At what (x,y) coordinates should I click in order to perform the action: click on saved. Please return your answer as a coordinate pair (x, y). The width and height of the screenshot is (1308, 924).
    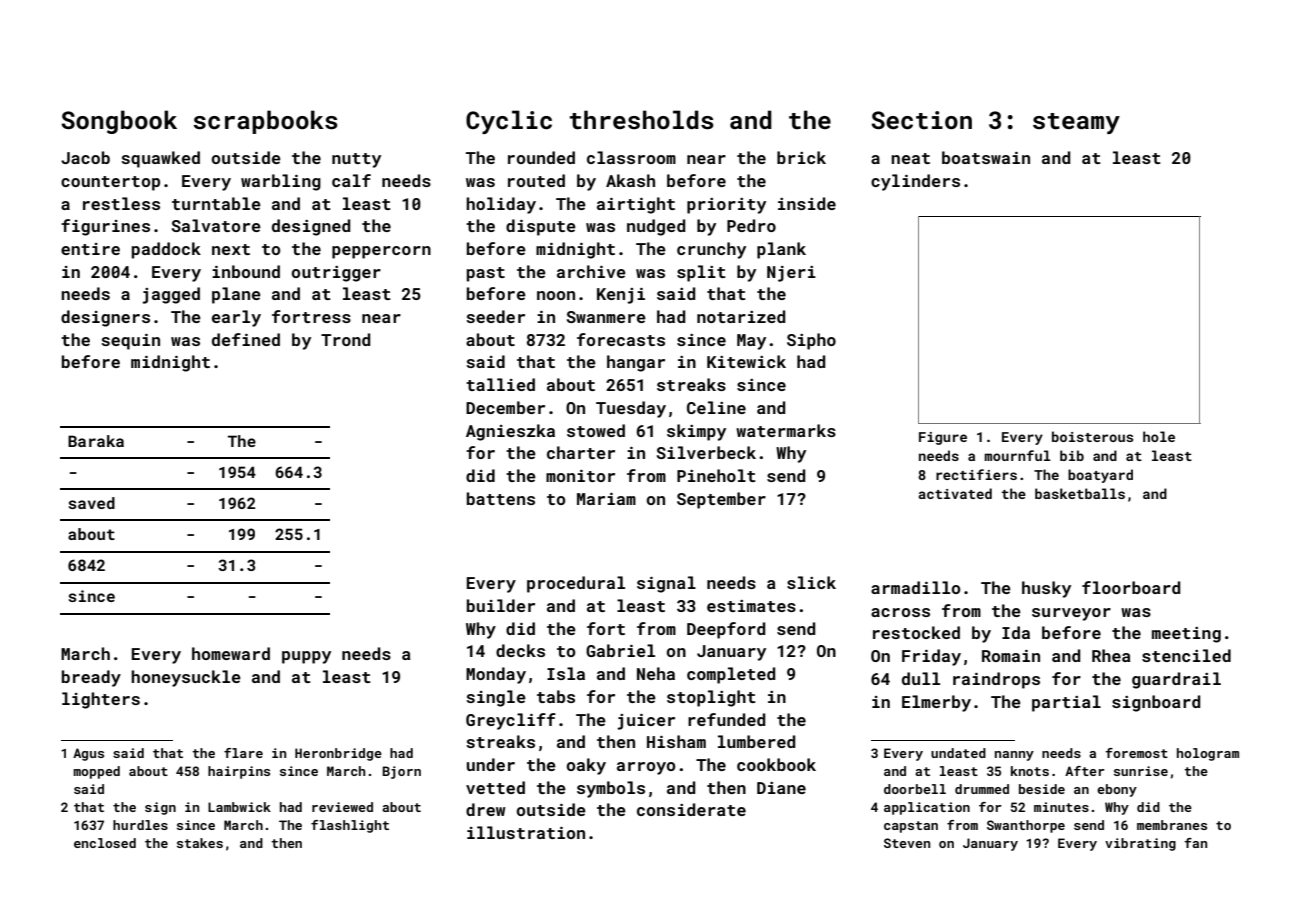
    Looking at the image, I should click on (91, 503).
